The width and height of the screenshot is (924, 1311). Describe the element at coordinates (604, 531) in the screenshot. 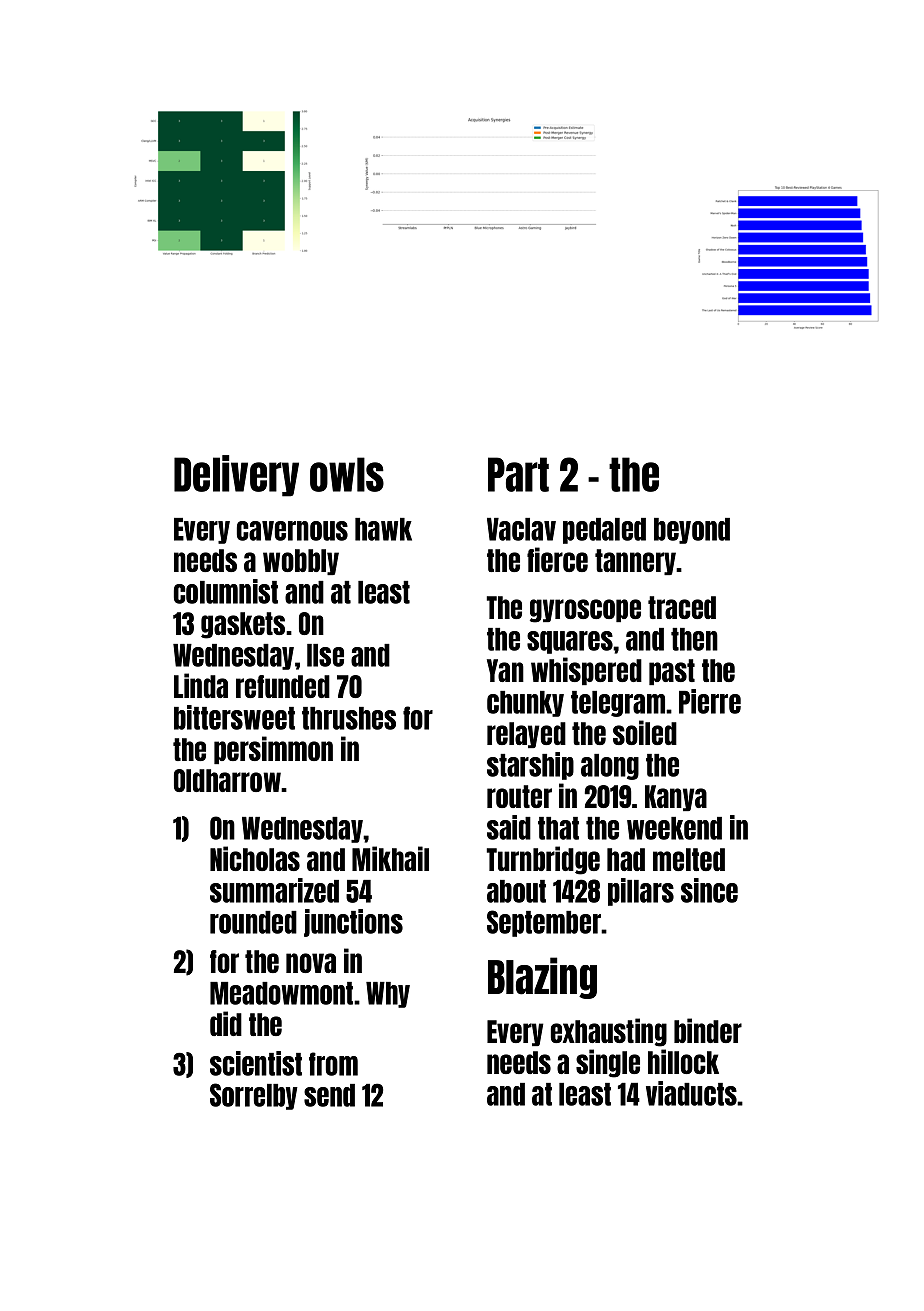

I see `pedaled` at that location.
